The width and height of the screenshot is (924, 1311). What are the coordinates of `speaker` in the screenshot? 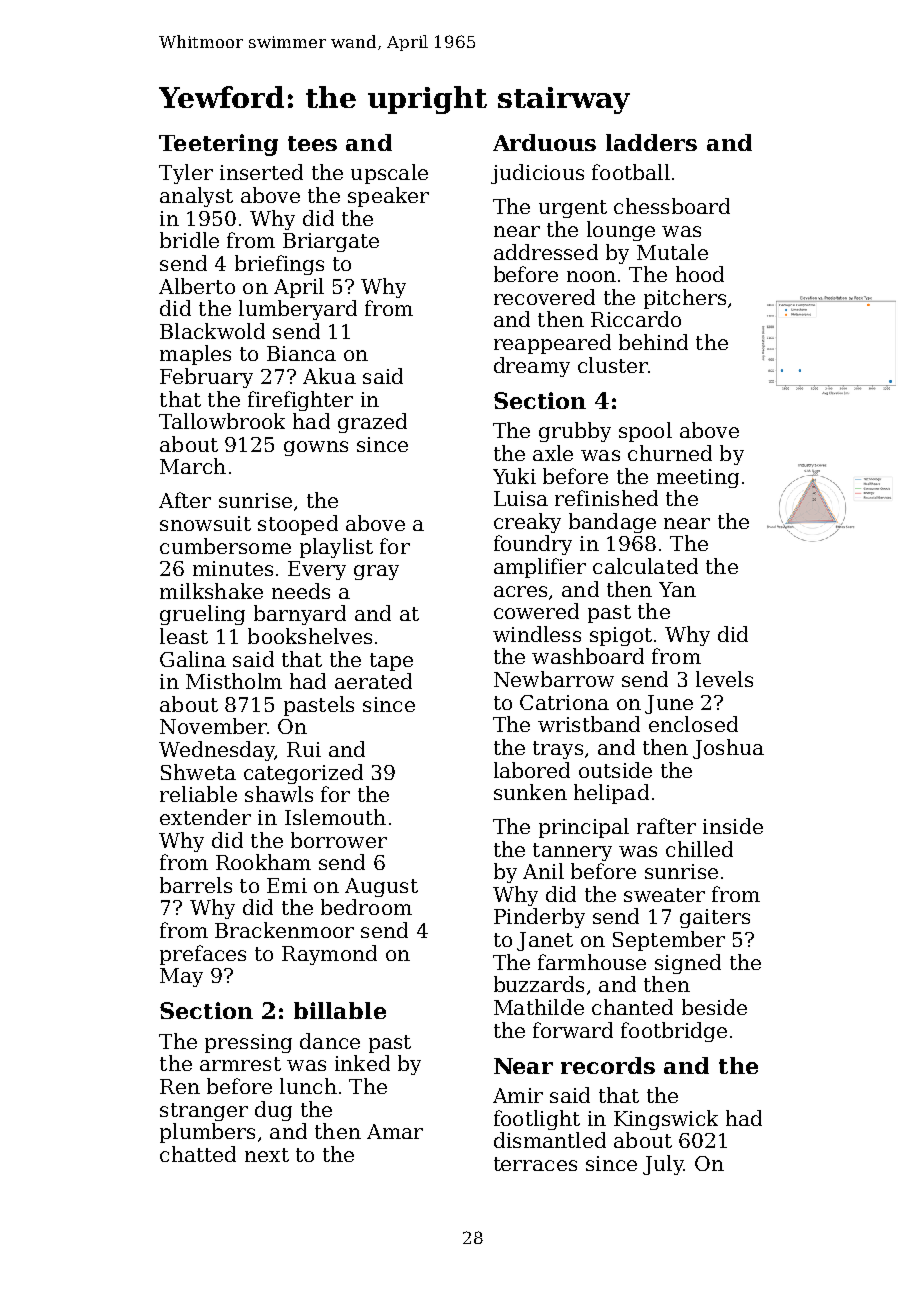 It's located at (388, 197).
